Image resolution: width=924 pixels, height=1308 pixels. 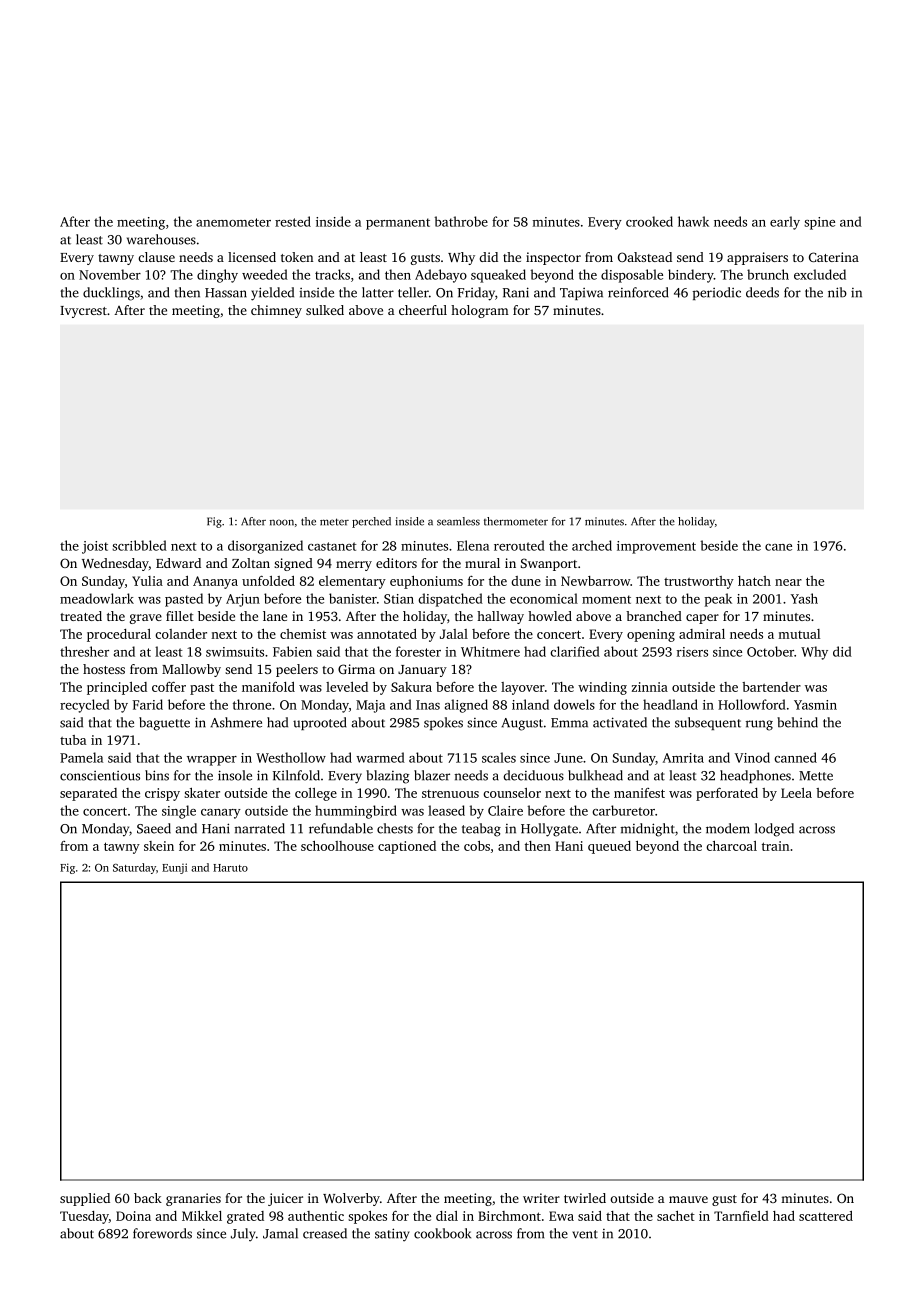 I want to click on yielded, so click(x=272, y=294).
